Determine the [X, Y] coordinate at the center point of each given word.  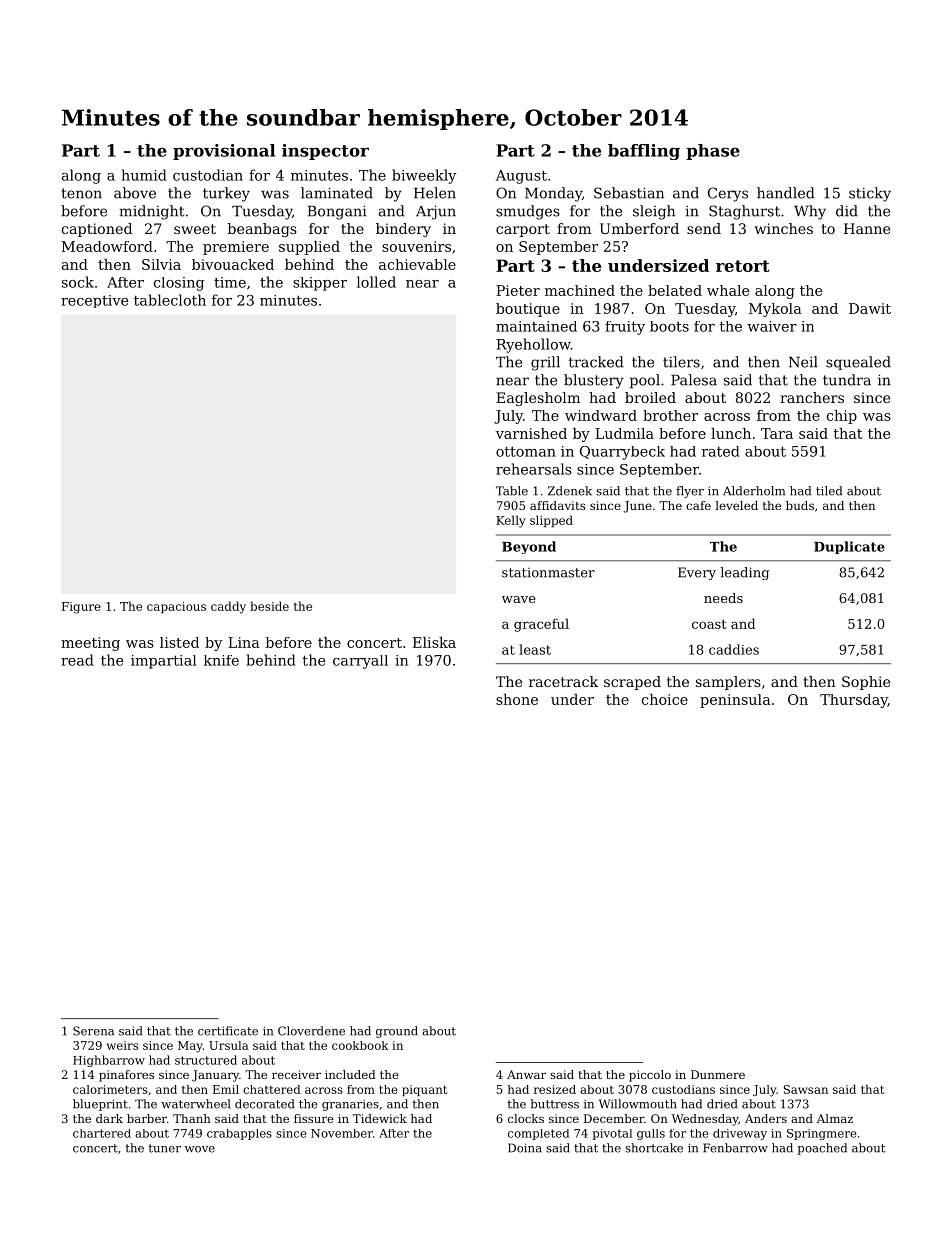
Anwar [526, 1074]
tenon [81, 193]
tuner [164, 1148]
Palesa [694, 380]
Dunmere [718, 1074]
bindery [403, 230]
